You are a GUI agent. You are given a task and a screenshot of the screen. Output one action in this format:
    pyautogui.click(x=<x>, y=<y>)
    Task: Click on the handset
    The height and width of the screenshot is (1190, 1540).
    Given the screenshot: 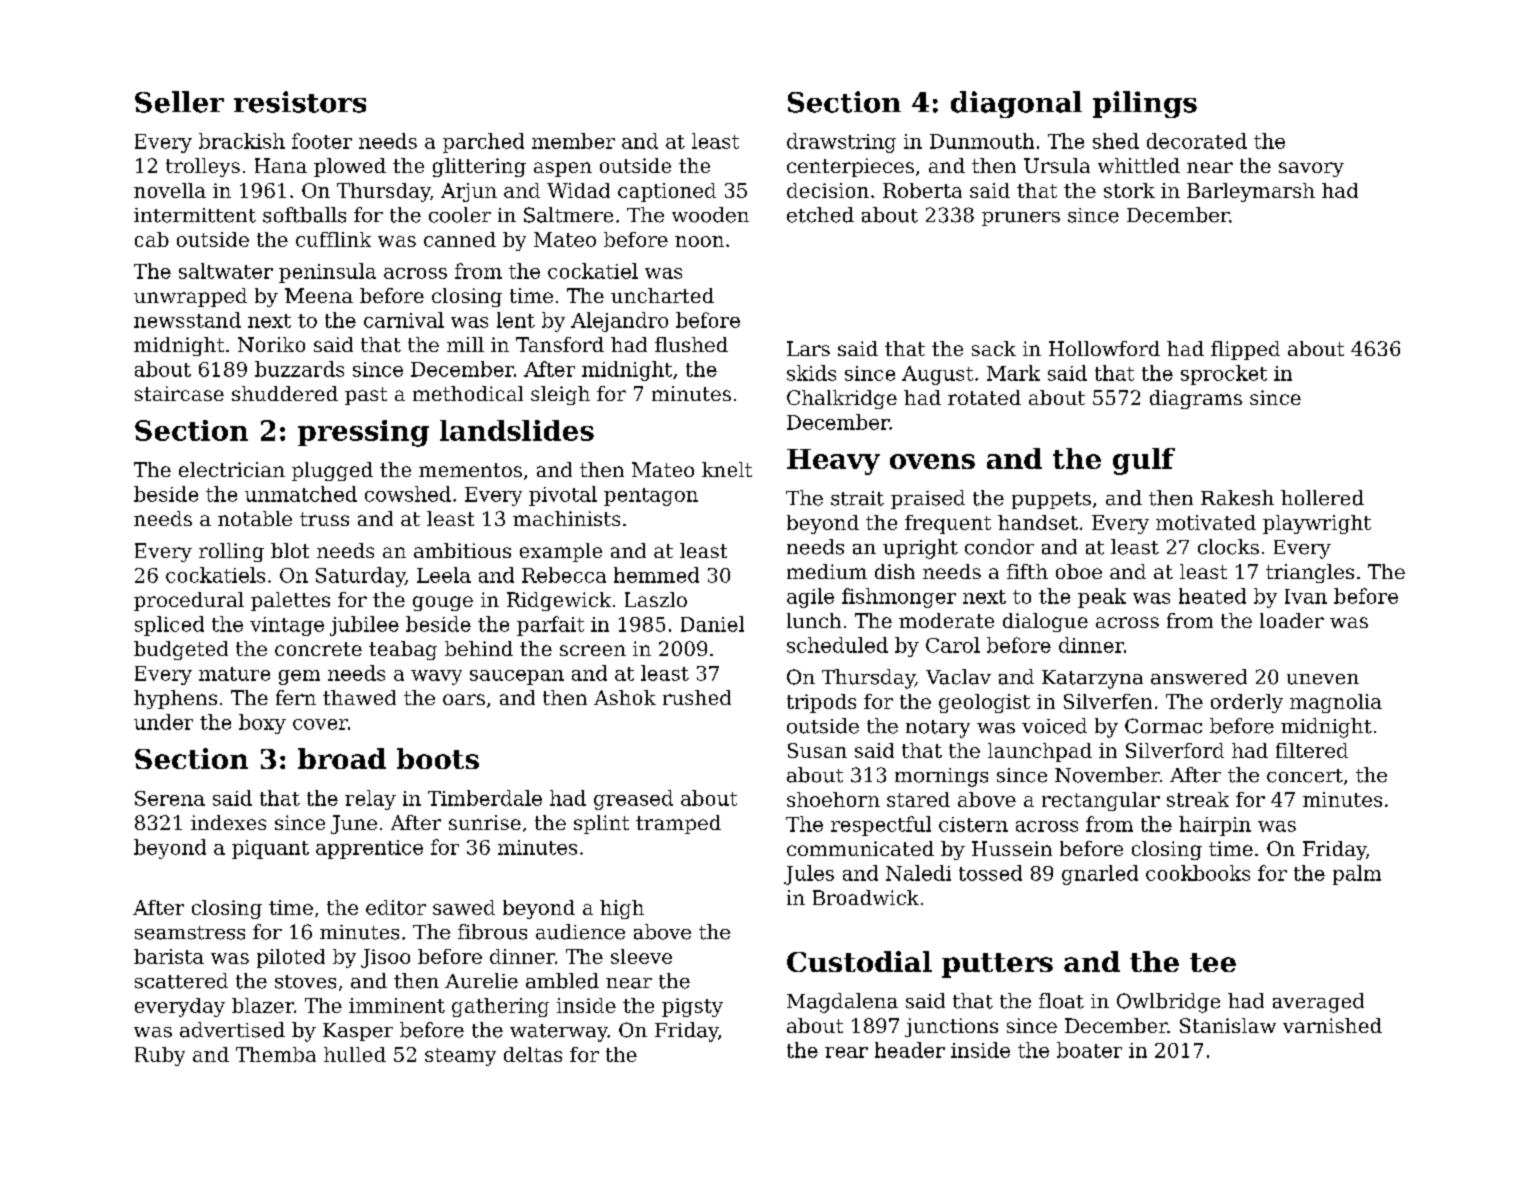 What is the action you would take?
    pyautogui.click(x=1038, y=522)
